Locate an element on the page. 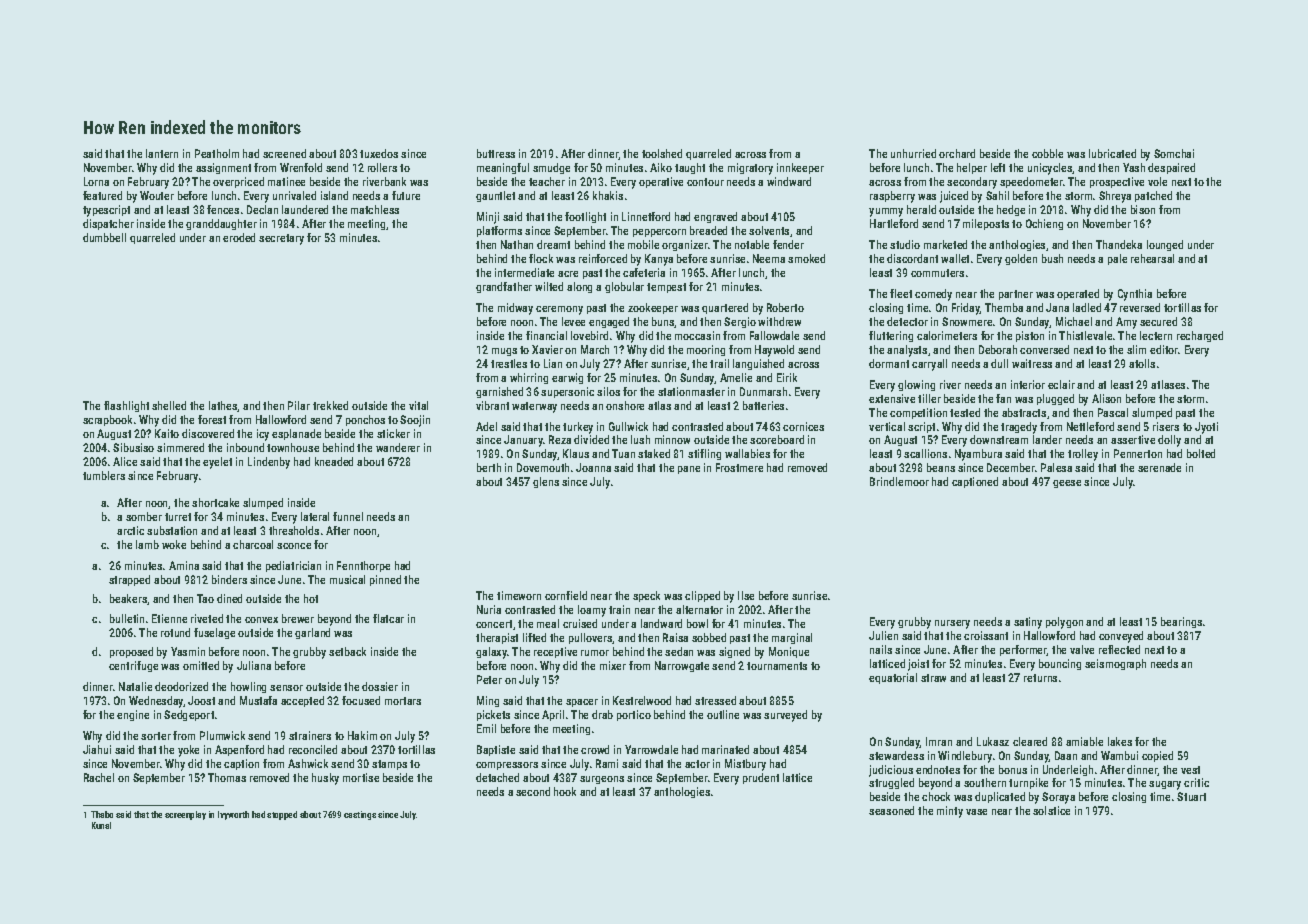 The width and height of the page is (1308, 924). Somchai is located at coordinates (1174, 153).
